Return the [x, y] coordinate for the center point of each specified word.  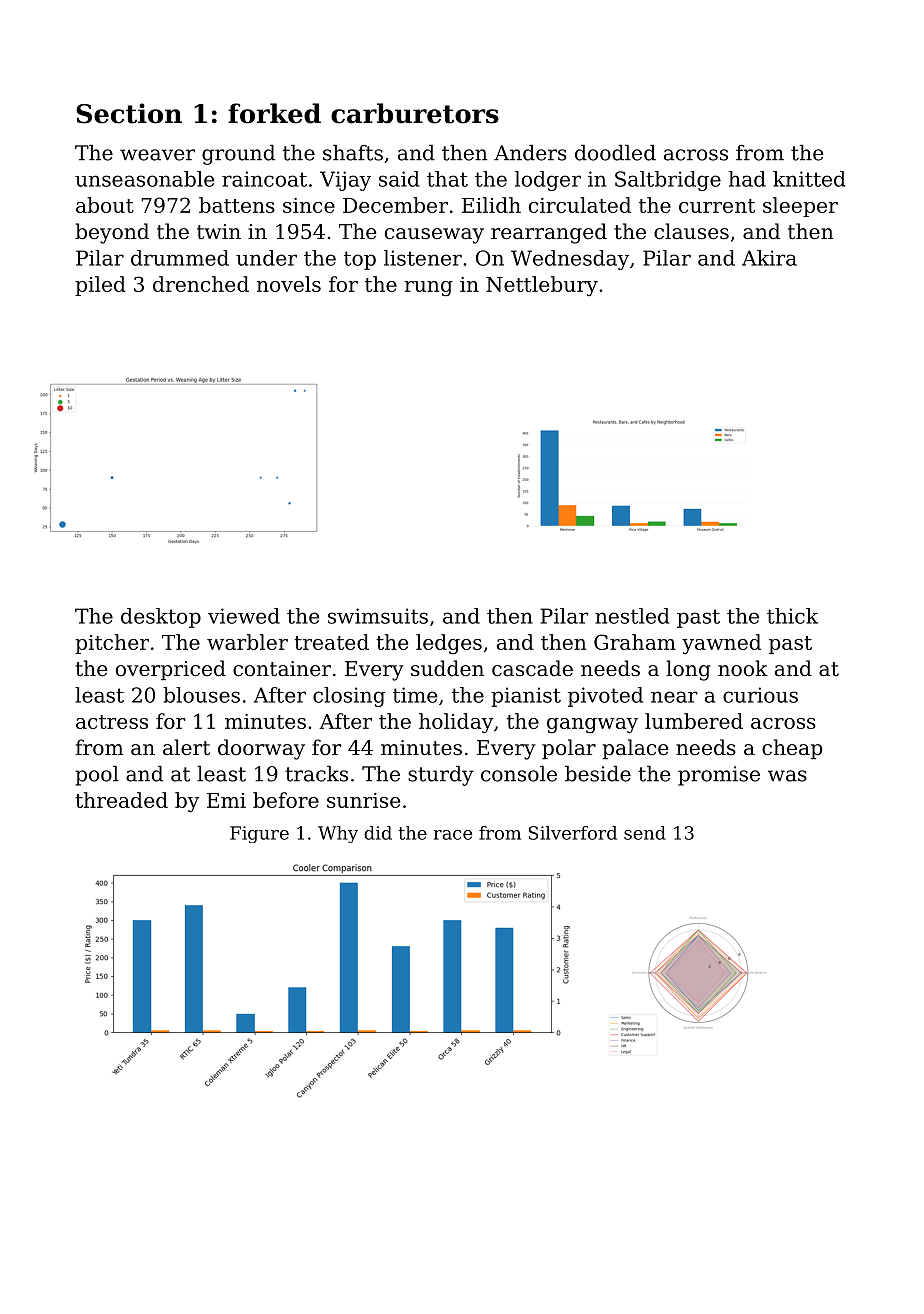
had [747, 179]
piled [100, 286]
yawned [721, 644]
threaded [121, 800]
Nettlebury [542, 286]
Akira [769, 258]
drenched [201, 284]
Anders [530, 153]
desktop [161, 618]
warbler [247, 642]
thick [792, 616]
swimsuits [378, 616]
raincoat [264, 179]
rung [429, 288]
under [266, 258]
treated [331, 642]
